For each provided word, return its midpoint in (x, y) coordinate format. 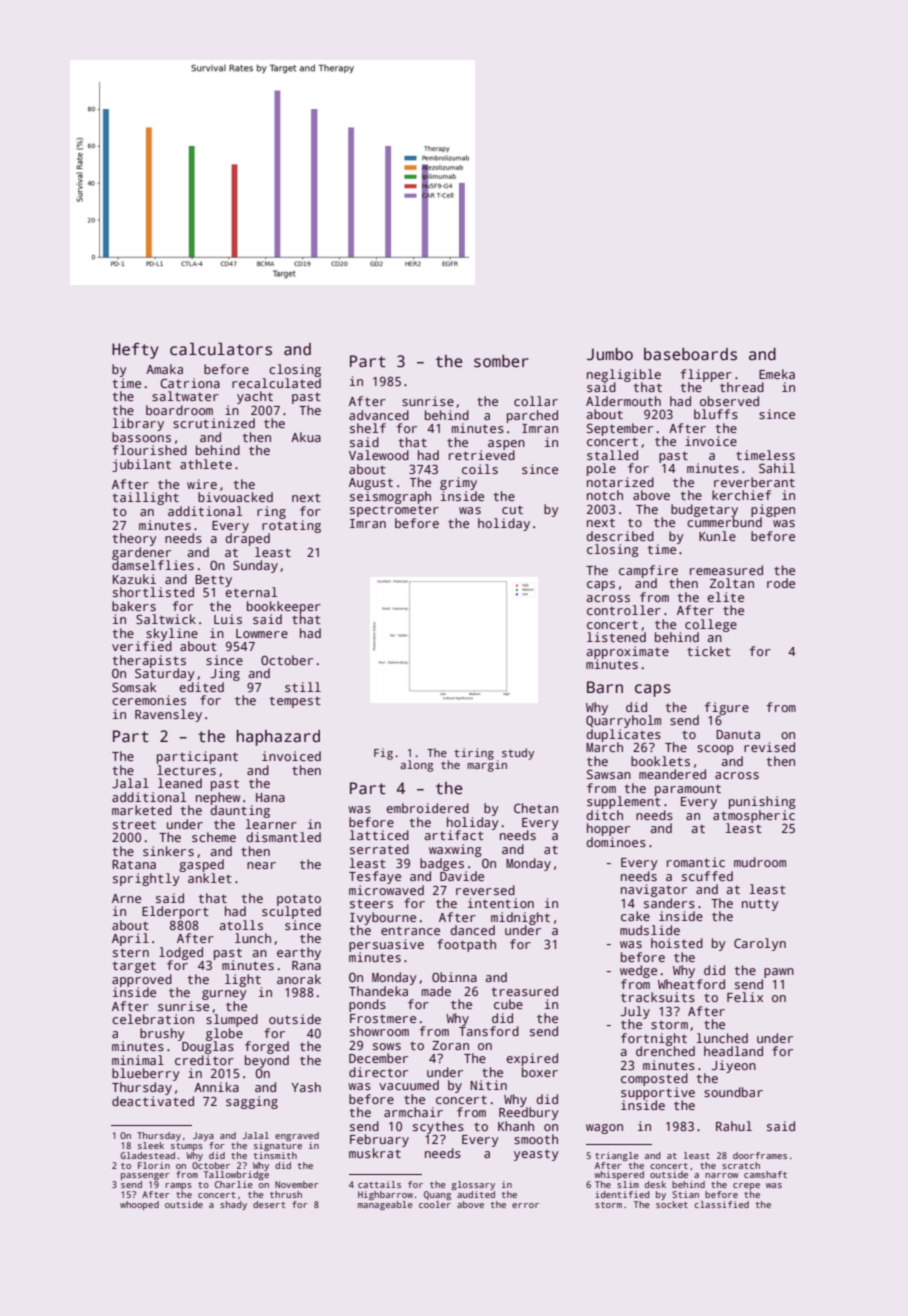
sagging (252, 1102)
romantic (696, 862)
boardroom (179, 410)
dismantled (284, 837)
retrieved (482, 455)
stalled (612, 455)
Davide (462, 876)
